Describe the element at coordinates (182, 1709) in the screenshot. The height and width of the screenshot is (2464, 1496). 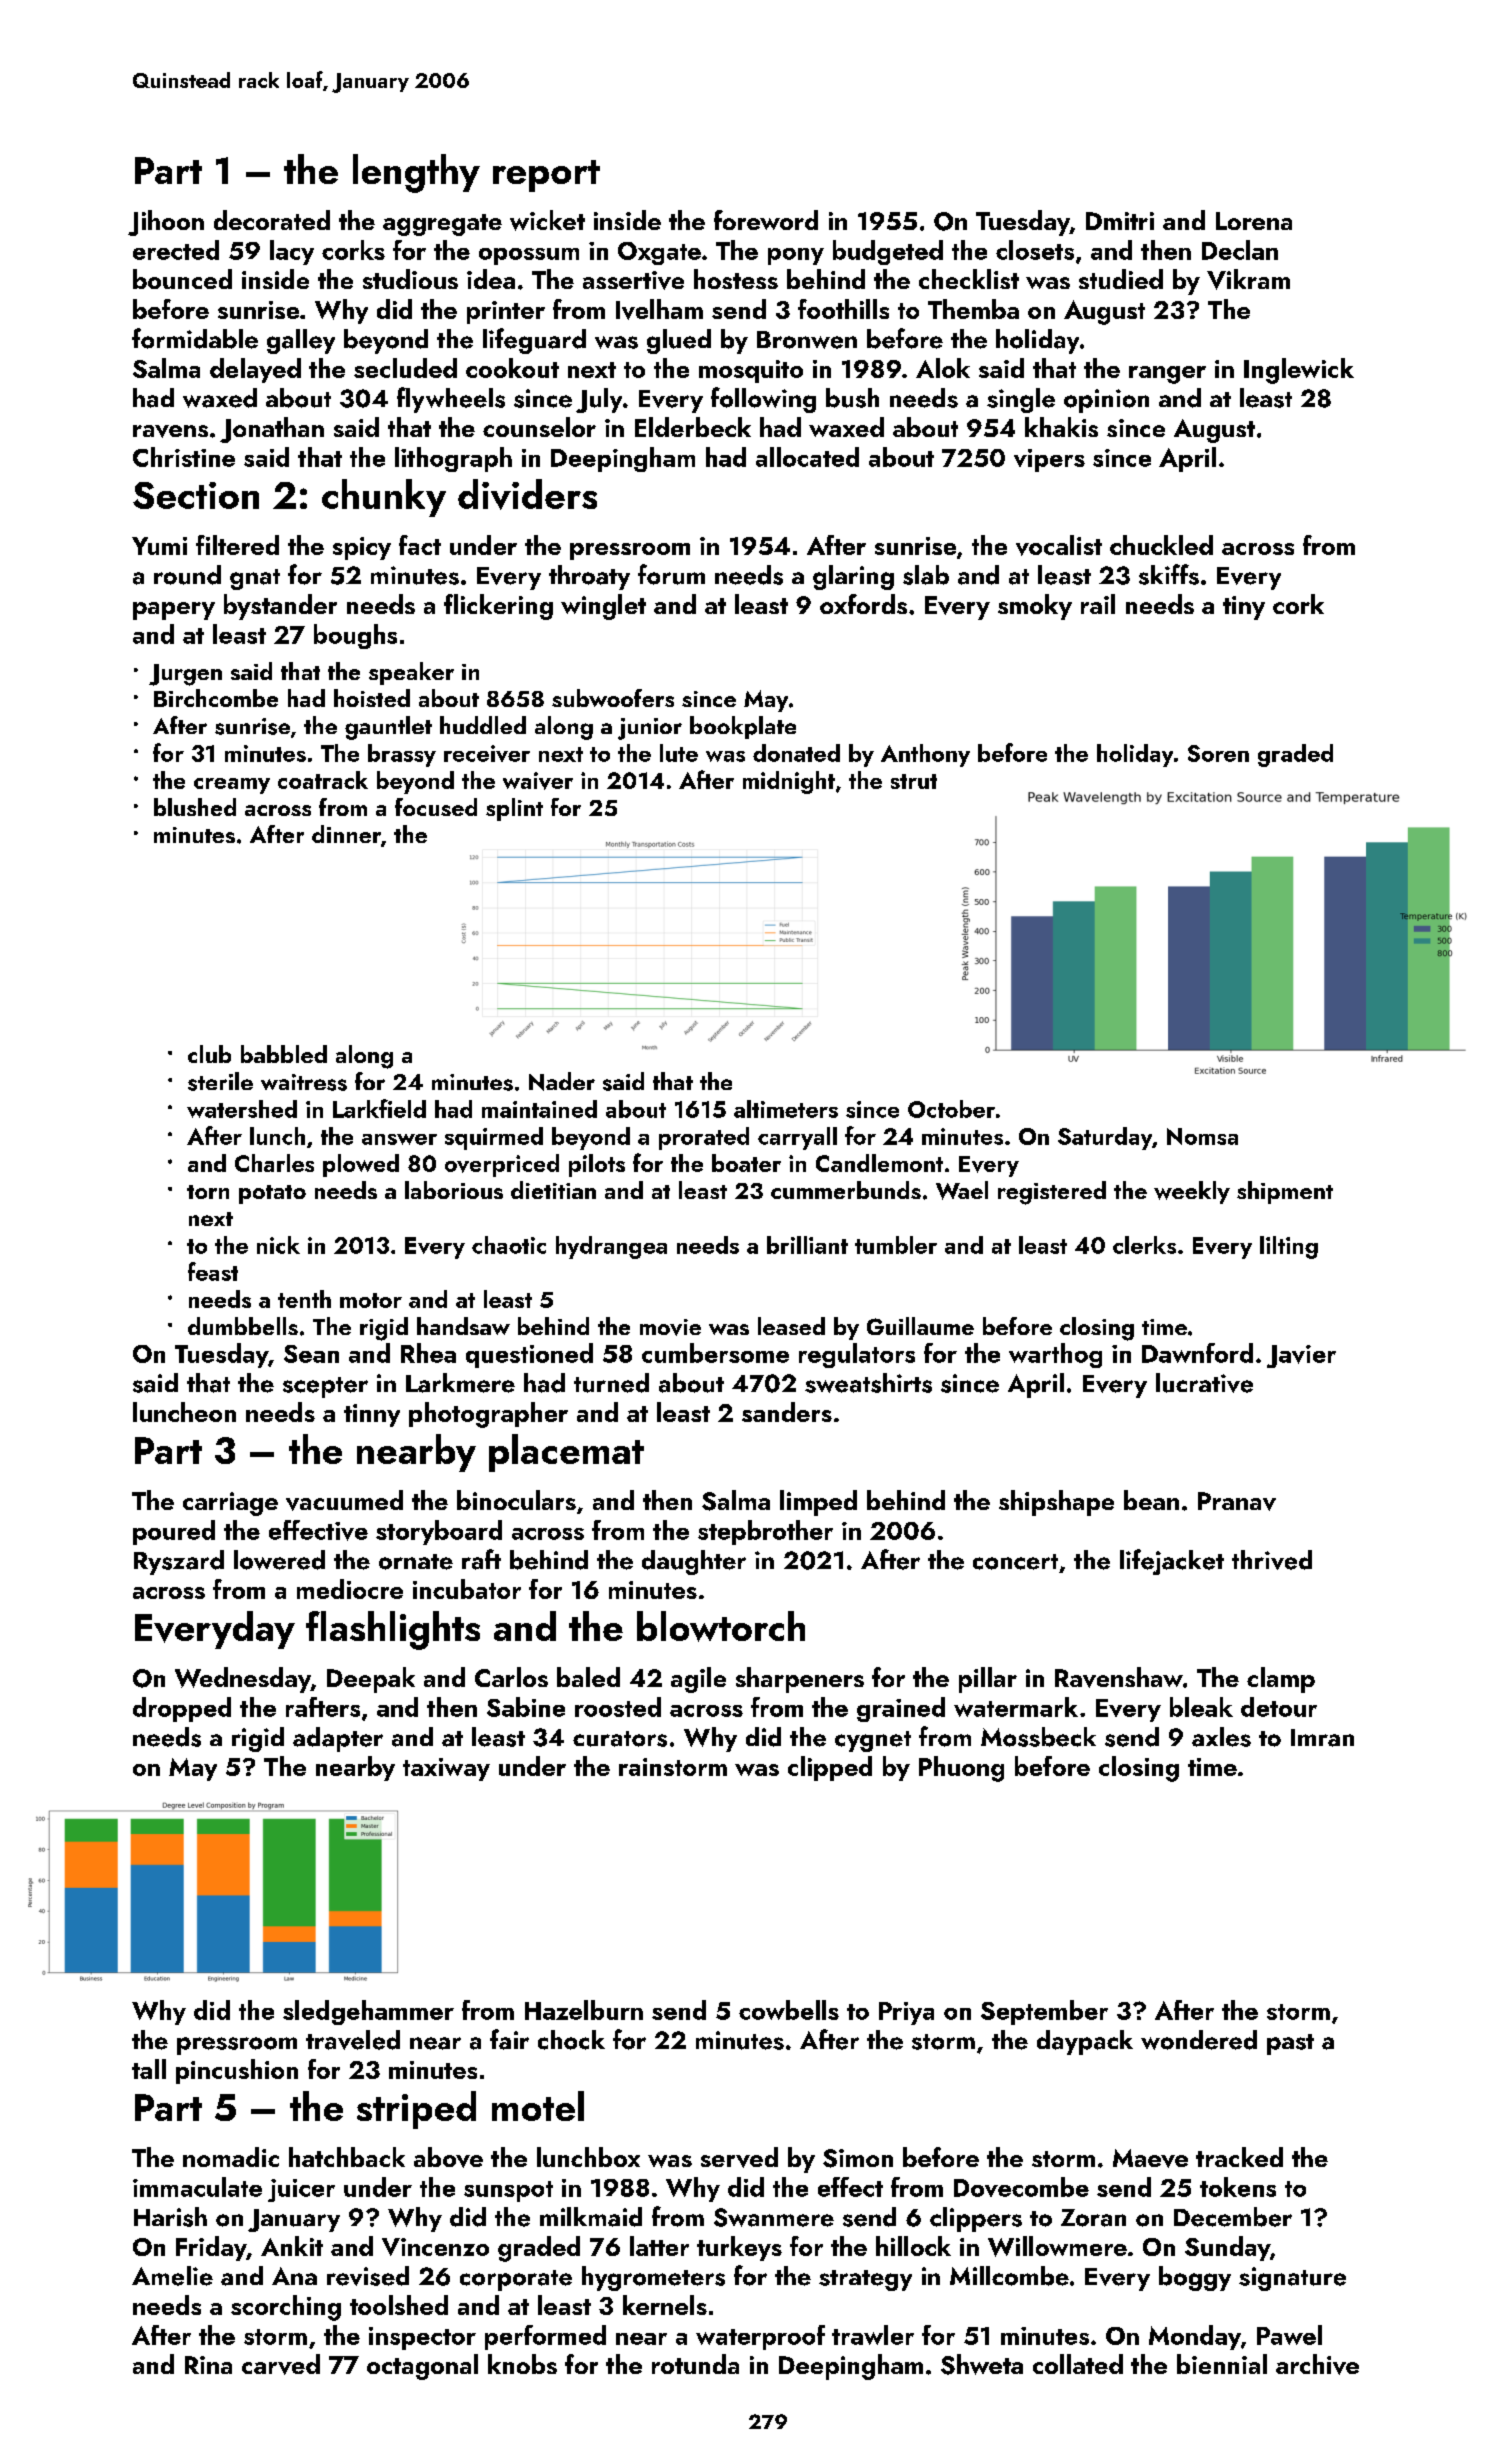
I see `dropped` at that location.
